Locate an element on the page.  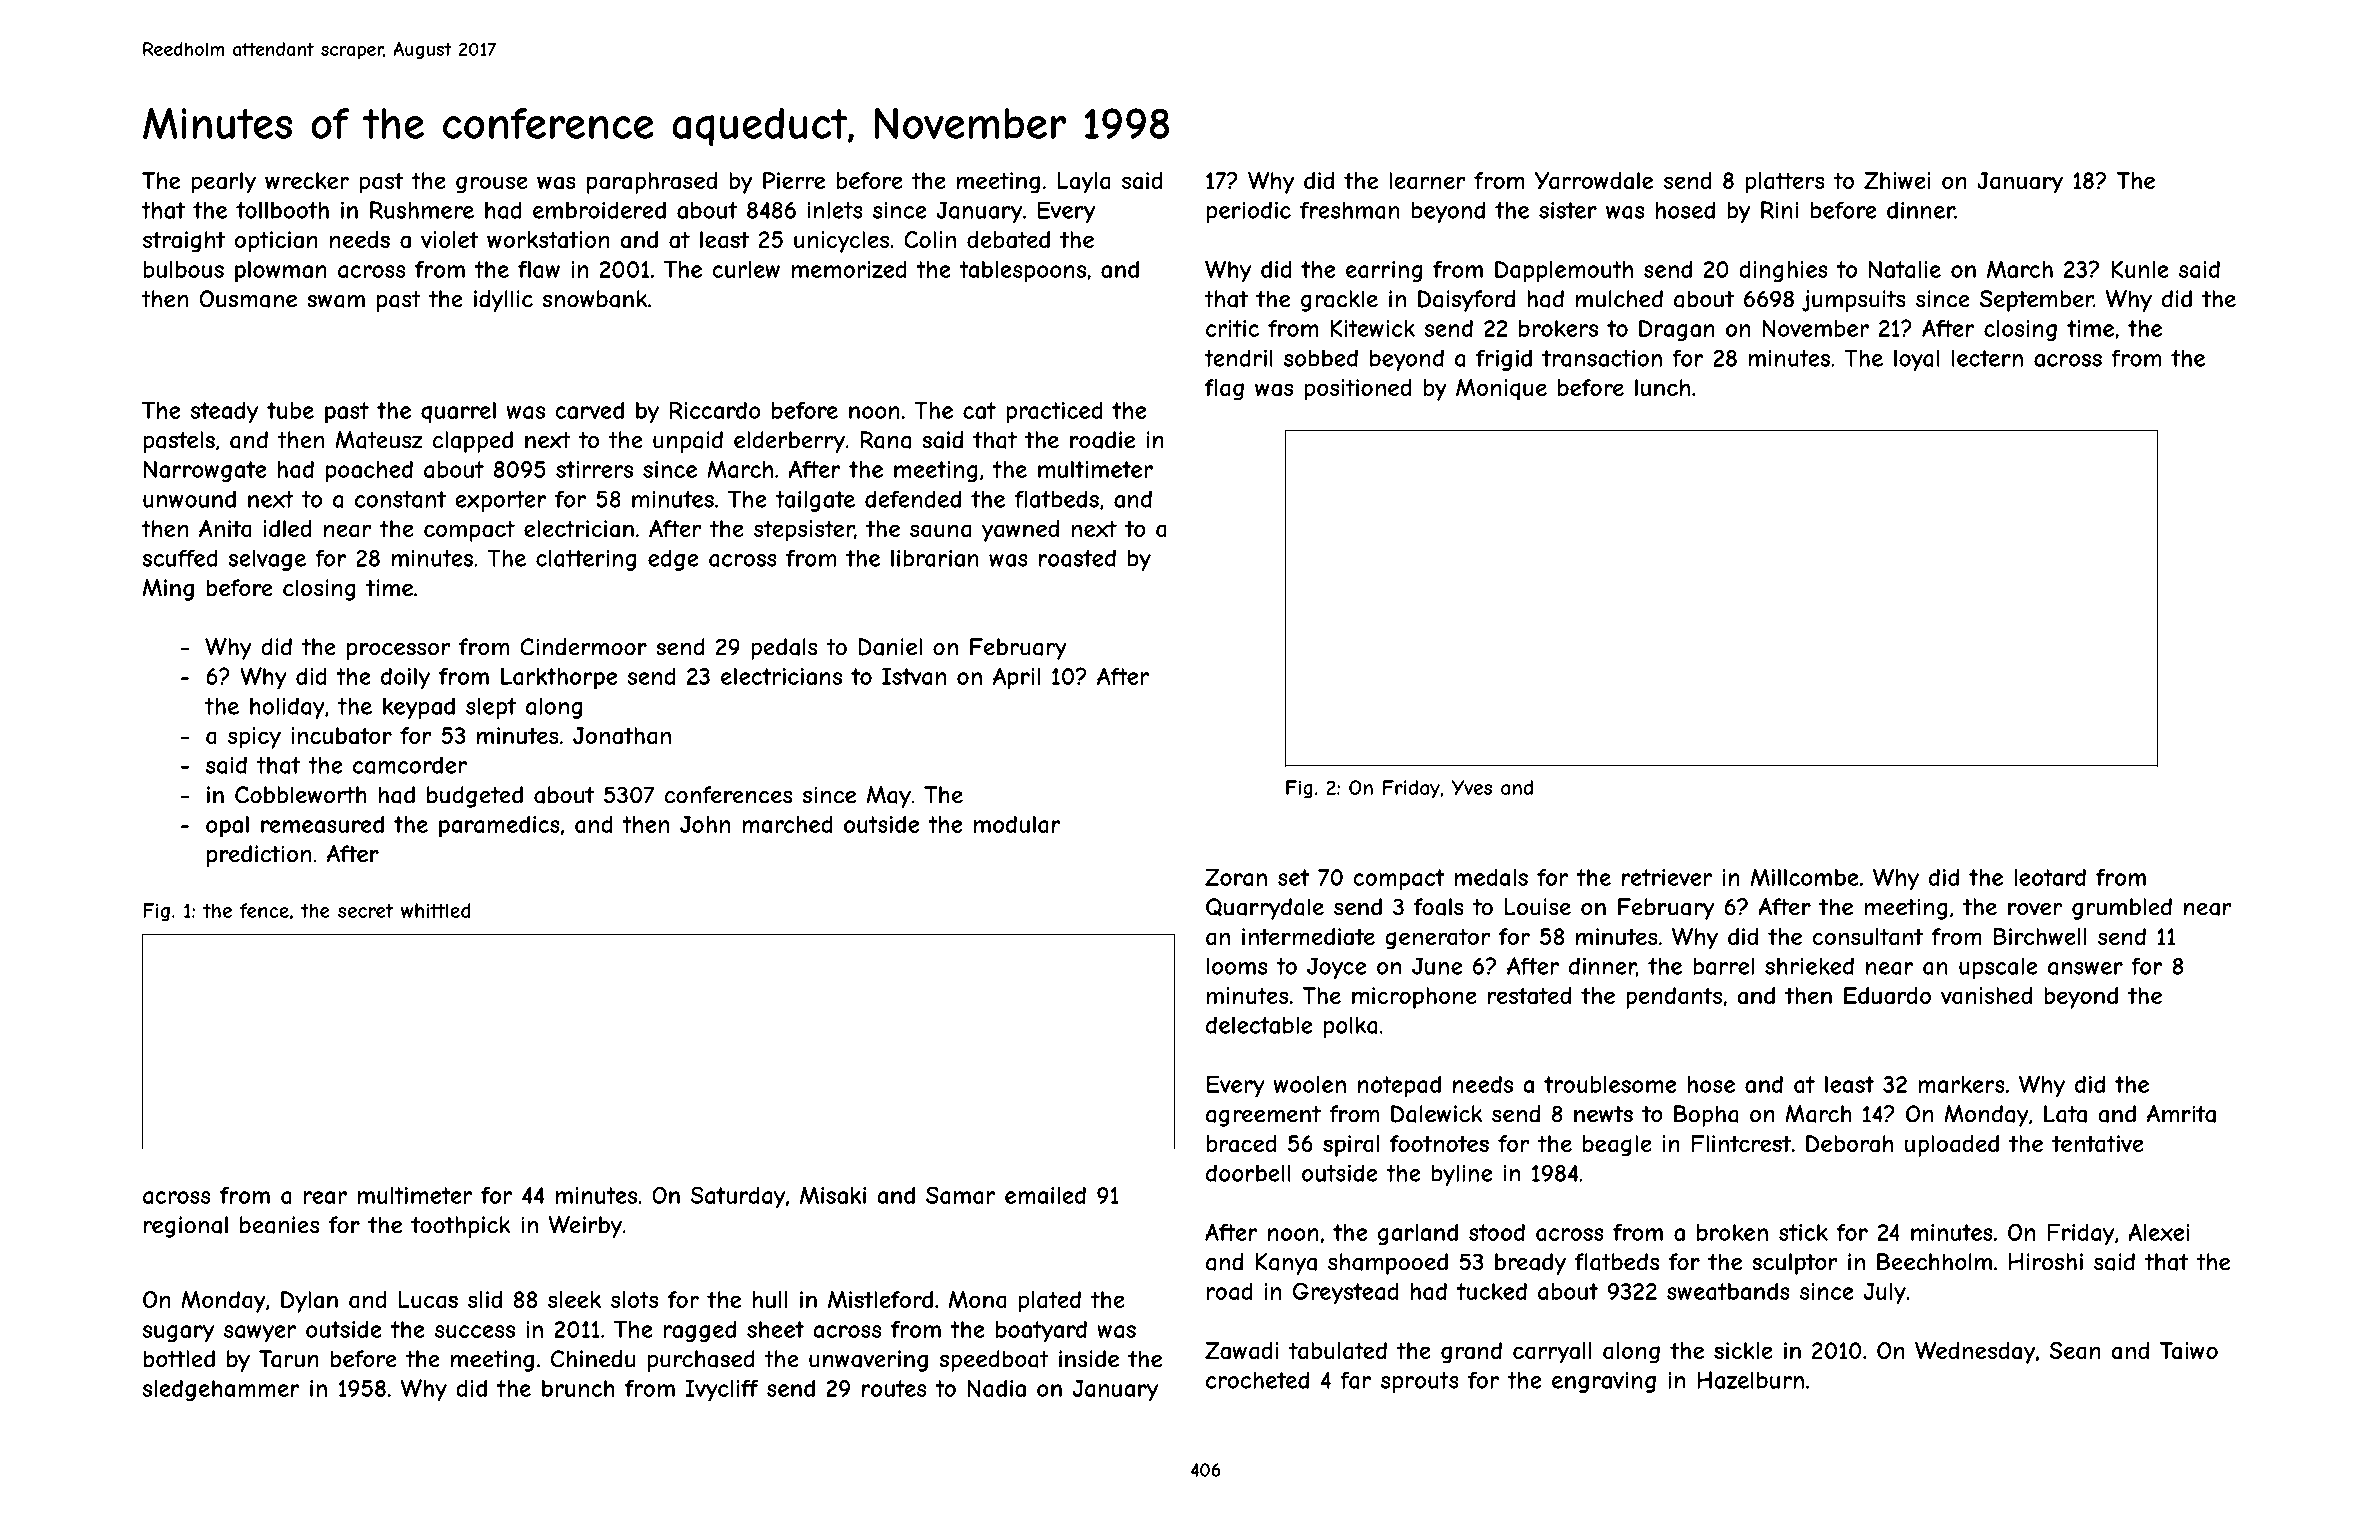
Lucas is located at coordinates (428, 1300).
